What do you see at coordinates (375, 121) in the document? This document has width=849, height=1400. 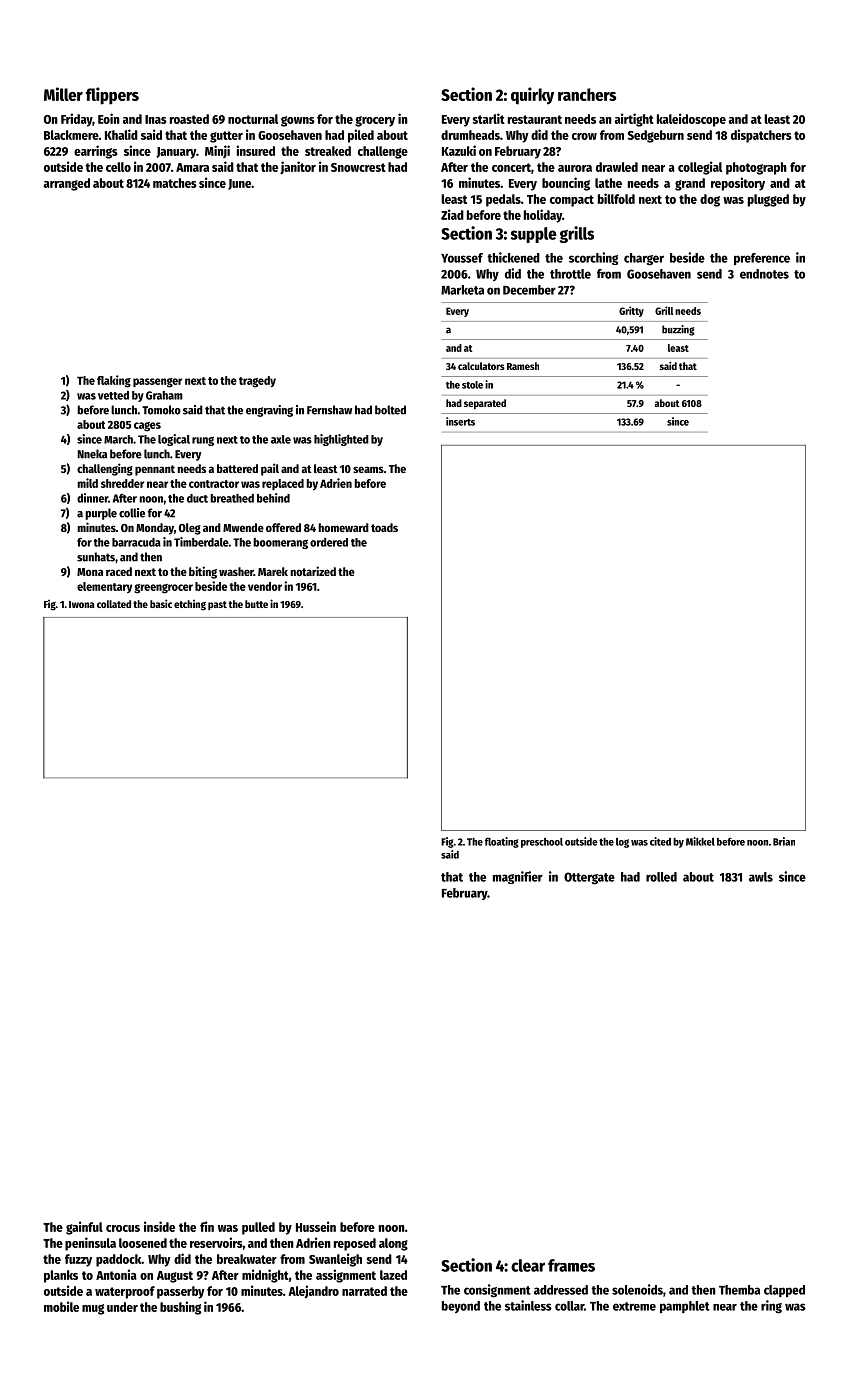 I see `grocery` at bounding box center [375, 121].
